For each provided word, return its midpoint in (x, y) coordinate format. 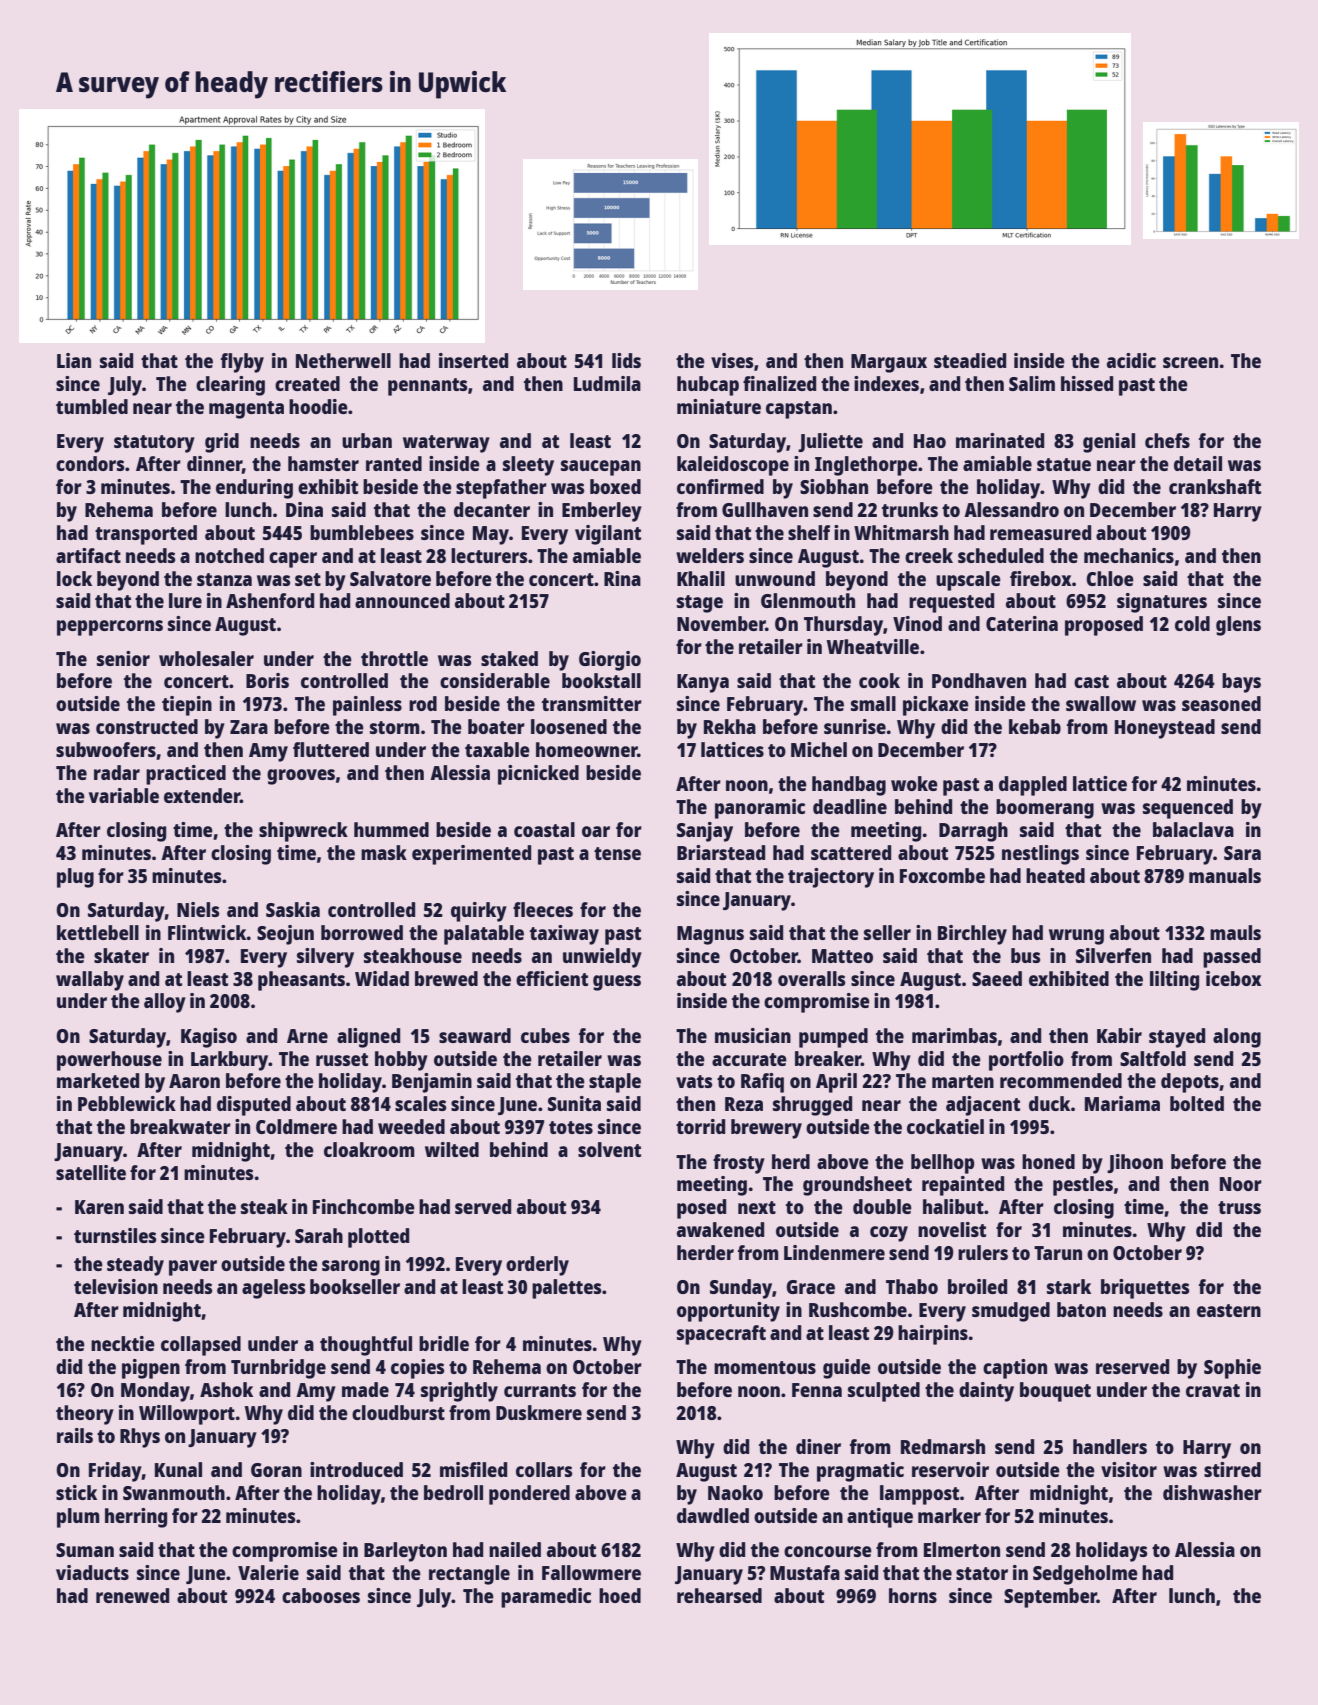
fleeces (543, 909)
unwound (775, 578)
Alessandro (1011, 509)
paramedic (546, 1598)
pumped (833, 1038)
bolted (1197, 1103)
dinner (214, 465)
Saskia (293, 909)
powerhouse (109, 1061)
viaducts (92, 1572)
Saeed (997, 978)
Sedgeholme (1085, 1575)
